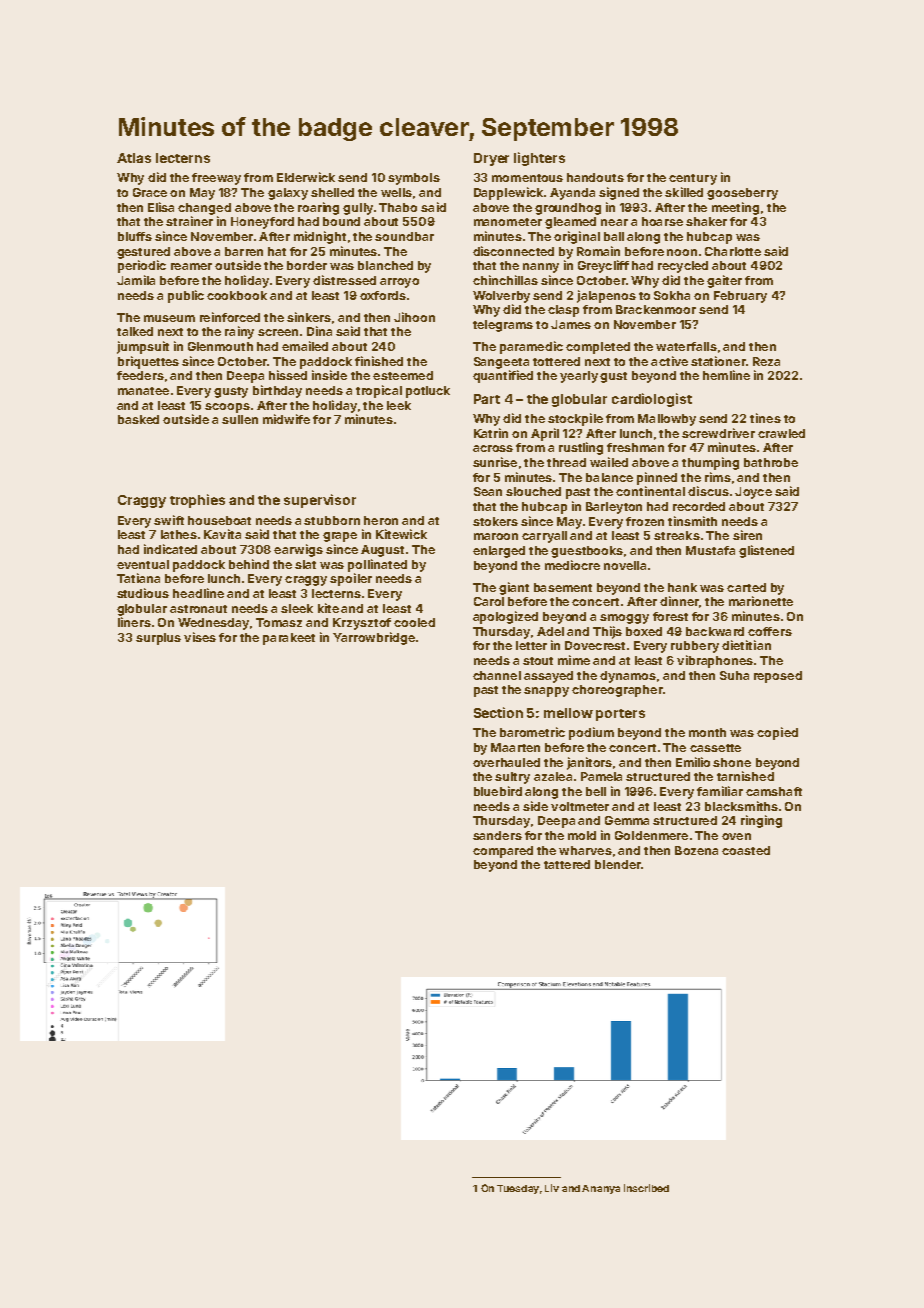 This image has width=924, height=1308. Describe the element at coordinates (567, 864) in the image. I see `tattered` at that location.
